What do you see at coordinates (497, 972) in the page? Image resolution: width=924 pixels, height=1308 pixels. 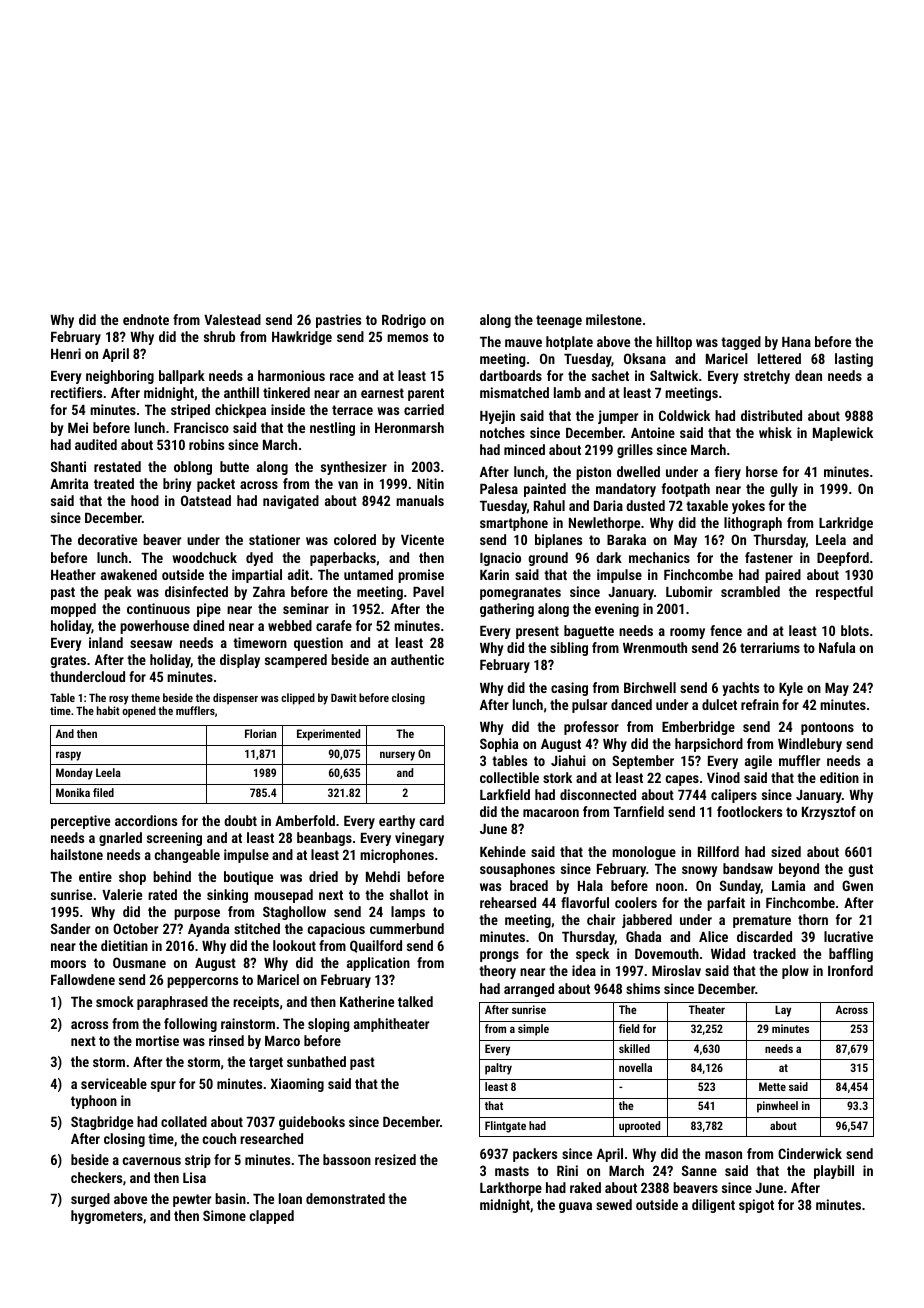 I see `theory` at bounding box center [497, 972].
